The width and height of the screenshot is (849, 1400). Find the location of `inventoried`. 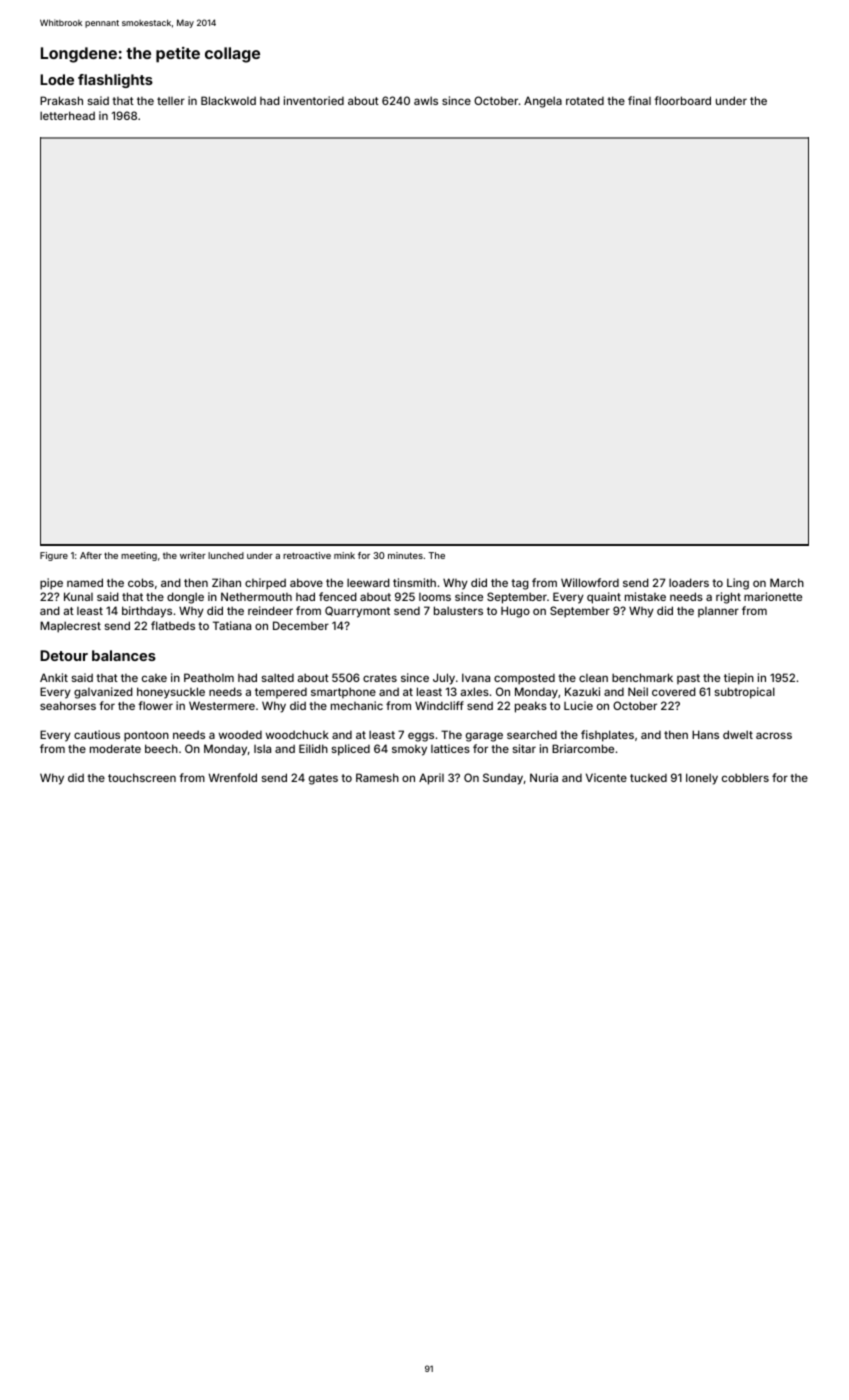

inventoried is located at coordinates (314, 100).
